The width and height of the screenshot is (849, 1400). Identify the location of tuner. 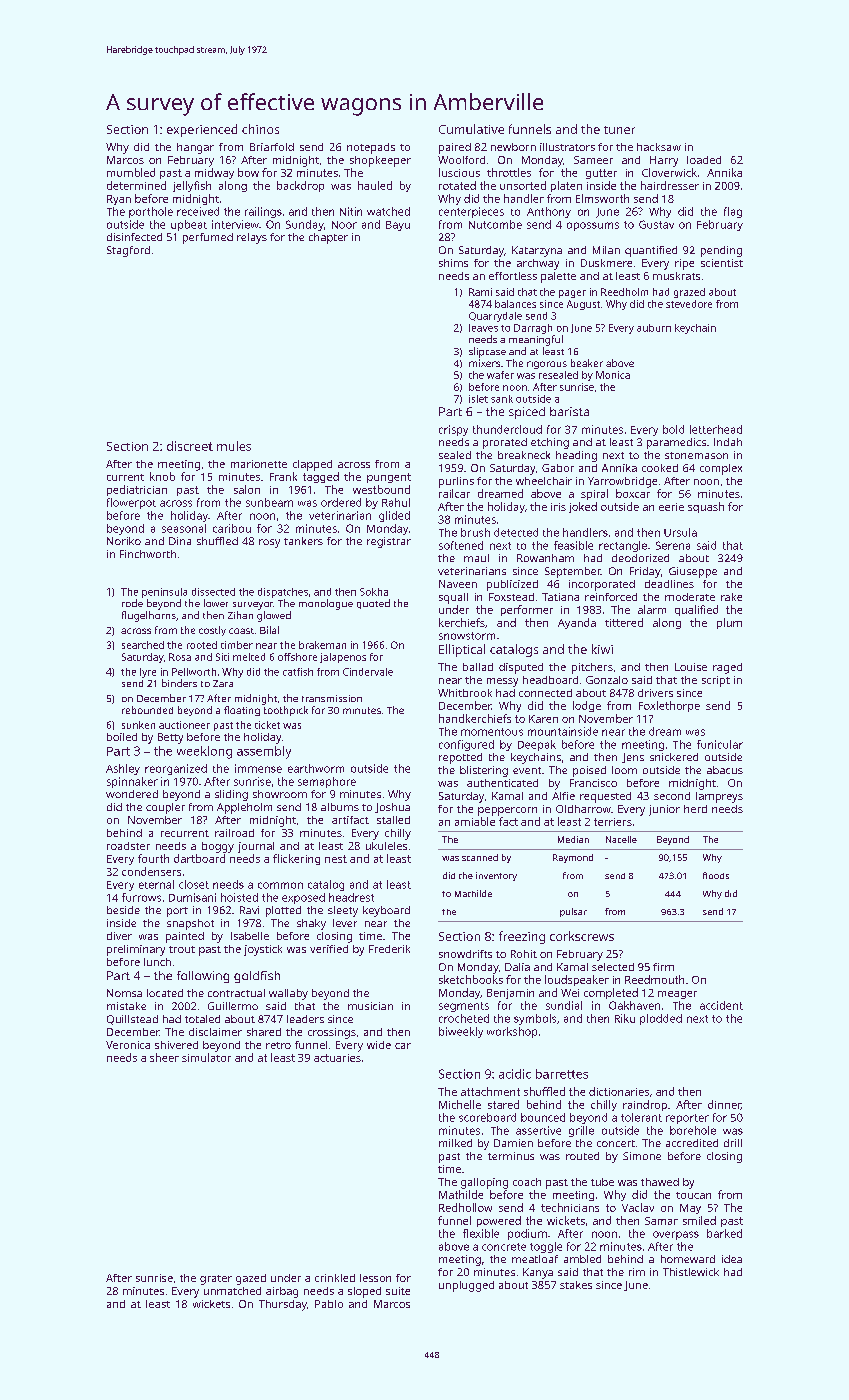
(619, 130).
